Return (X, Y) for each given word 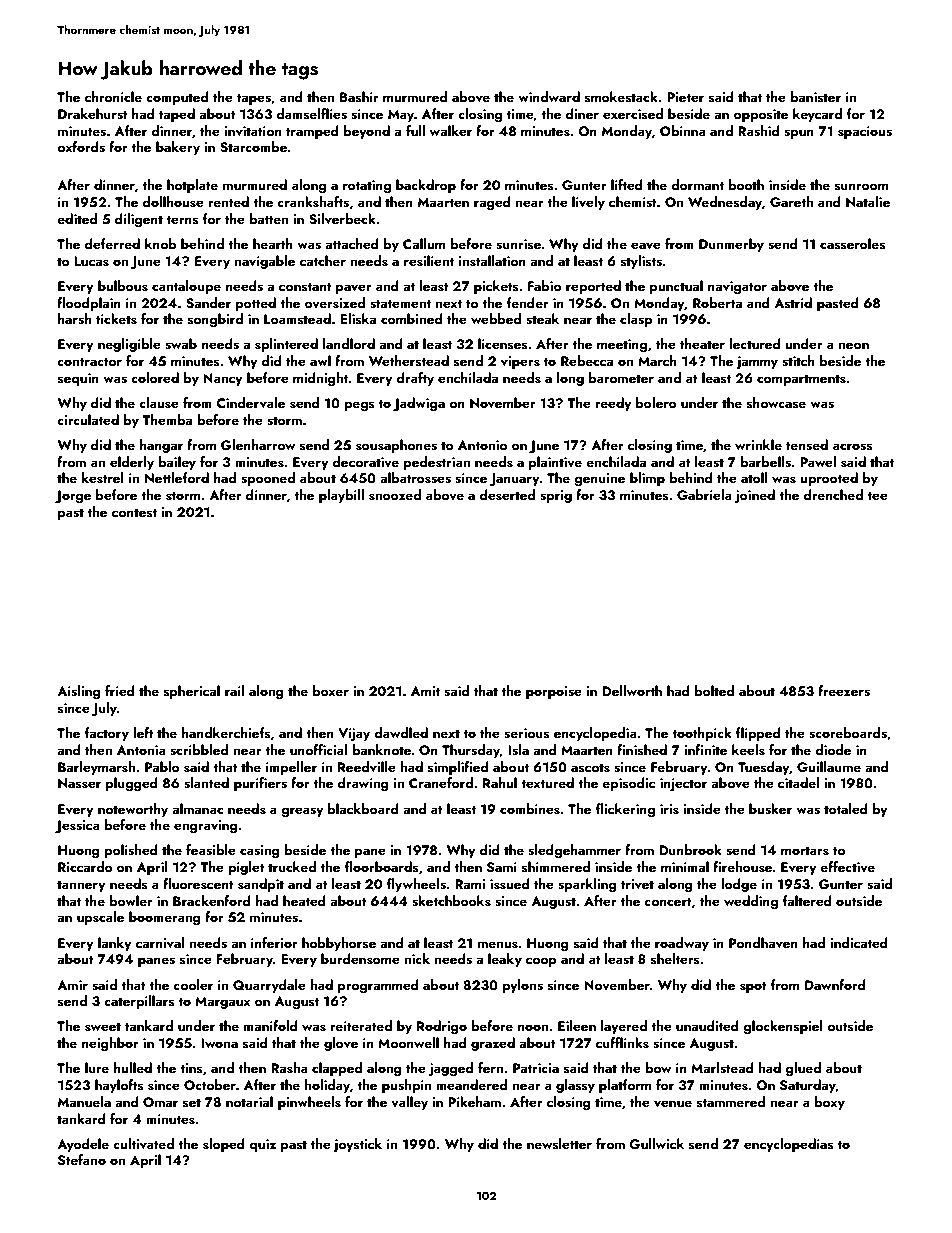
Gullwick (656, 1144)
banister (815, 97)
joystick (357, 1145)
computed (177, 98)
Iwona (219, 1043)
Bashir (359, 97)
